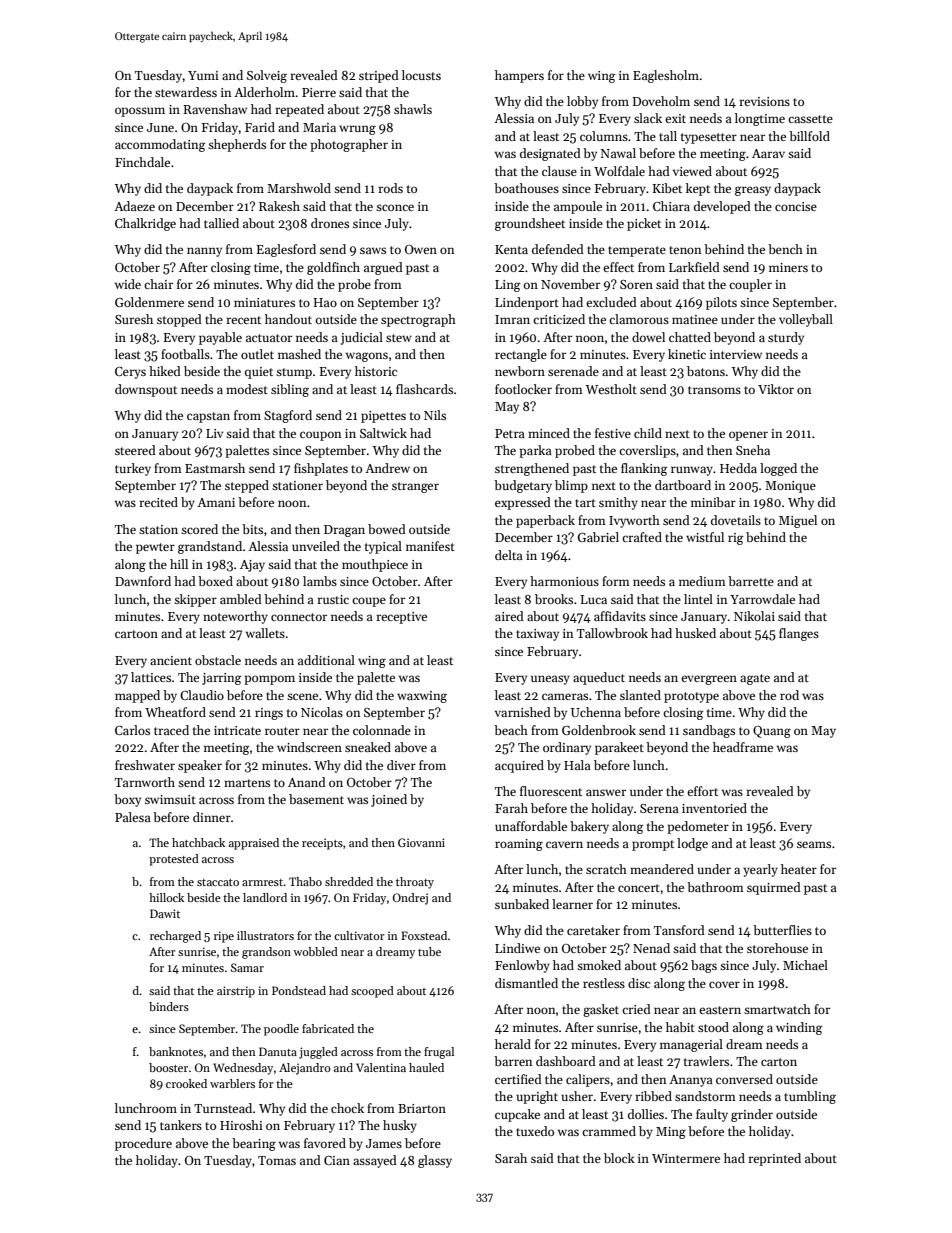 The height and width of the screenshot is (1233, 952). Describe the element at coordinates (666, 76) in the screenshot. I see `Eaglesholm` at that location.
